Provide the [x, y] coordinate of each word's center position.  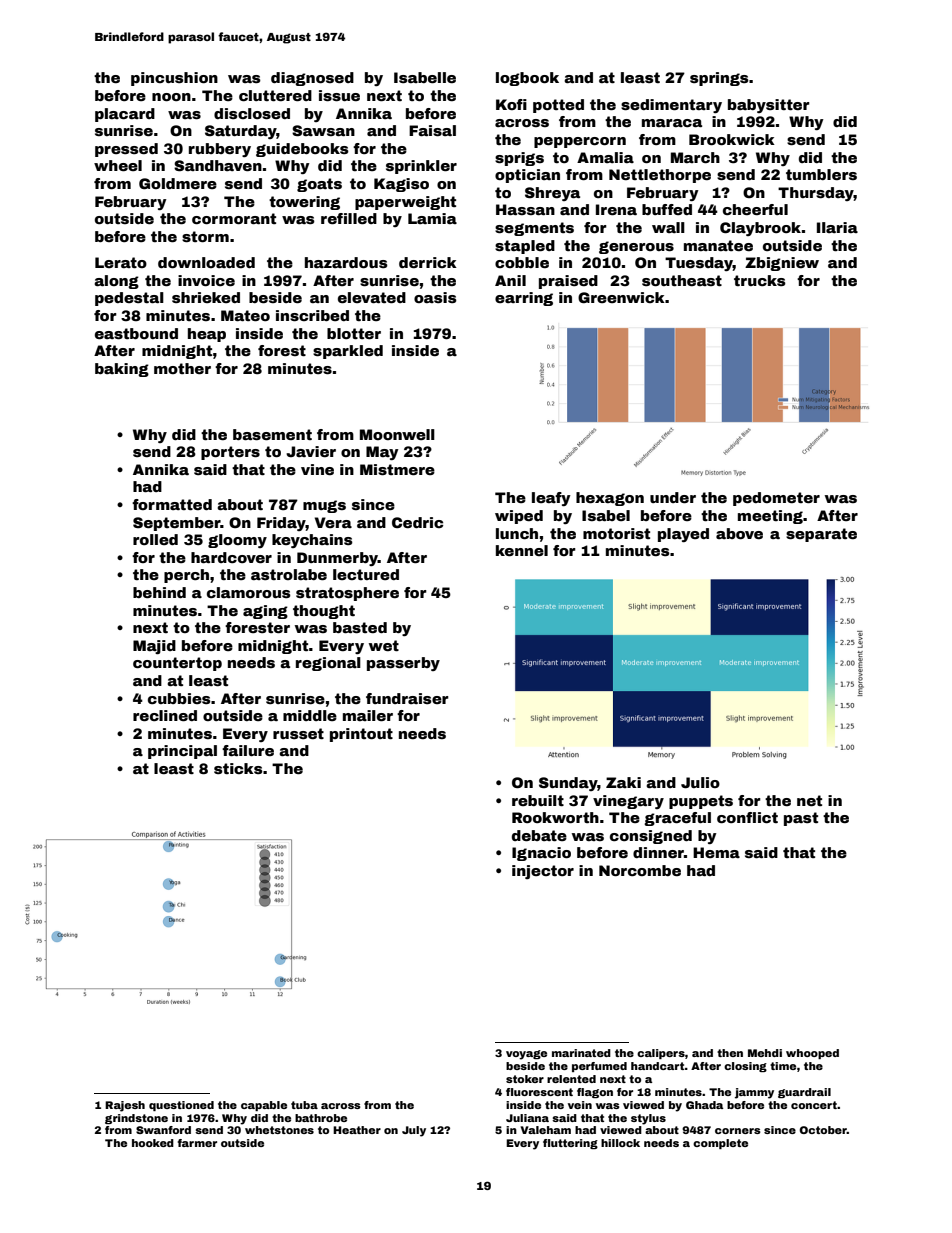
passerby [403, 664]
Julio [700, 782]
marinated [581, 1053]
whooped [812, 1054]
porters [230, 453]
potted [558, 106]
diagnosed [312, 79]
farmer [197, 1143]
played [683, 535]
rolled [155, 539]
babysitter [769, 106]
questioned [181, 1106]
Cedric [417, 522]
